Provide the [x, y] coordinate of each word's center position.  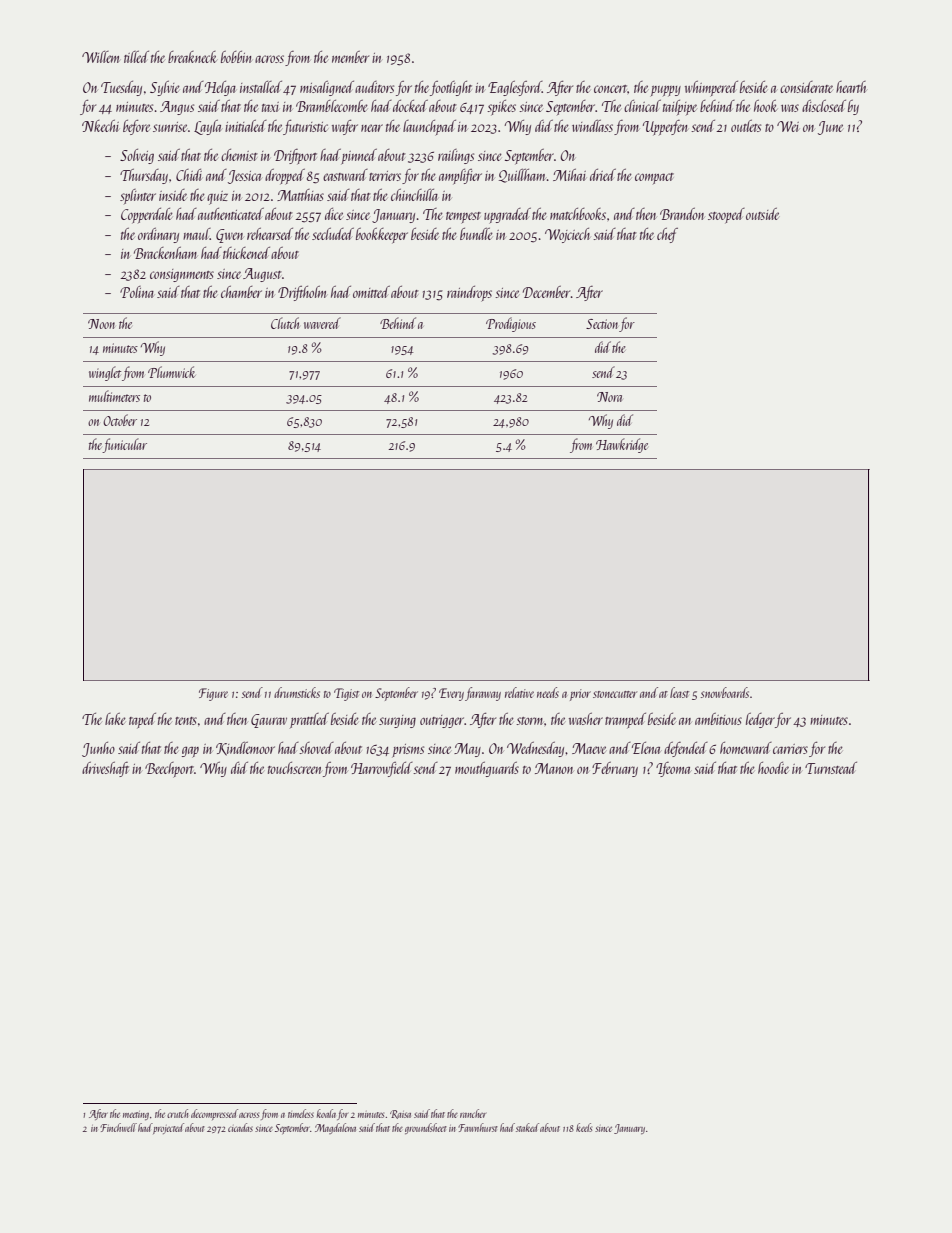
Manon [554, 768]
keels [584, 1127]
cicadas [240, 1127]
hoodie [773, 768]
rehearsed [270, 234]
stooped [726, 215]
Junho [98, 749]
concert [611, 89]
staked [527, 1127]
